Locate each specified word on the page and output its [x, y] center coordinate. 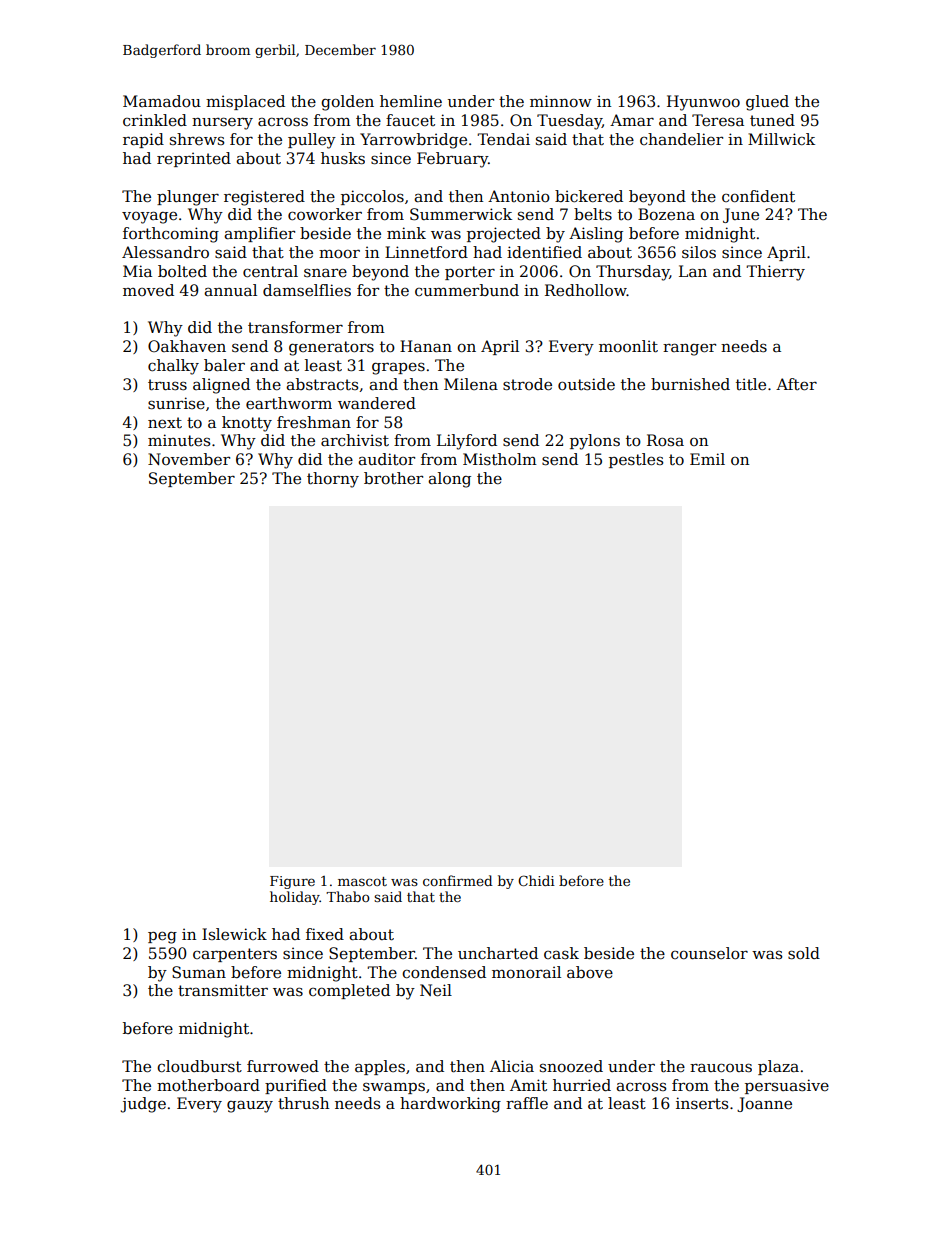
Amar [632, 120]
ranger [689, 349]
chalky [173, 367]
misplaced [245, 102]
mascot [362, 881]
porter [470, 273]
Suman [199, 972]
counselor [709, 953]
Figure [292, 882]
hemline [411, 101]
